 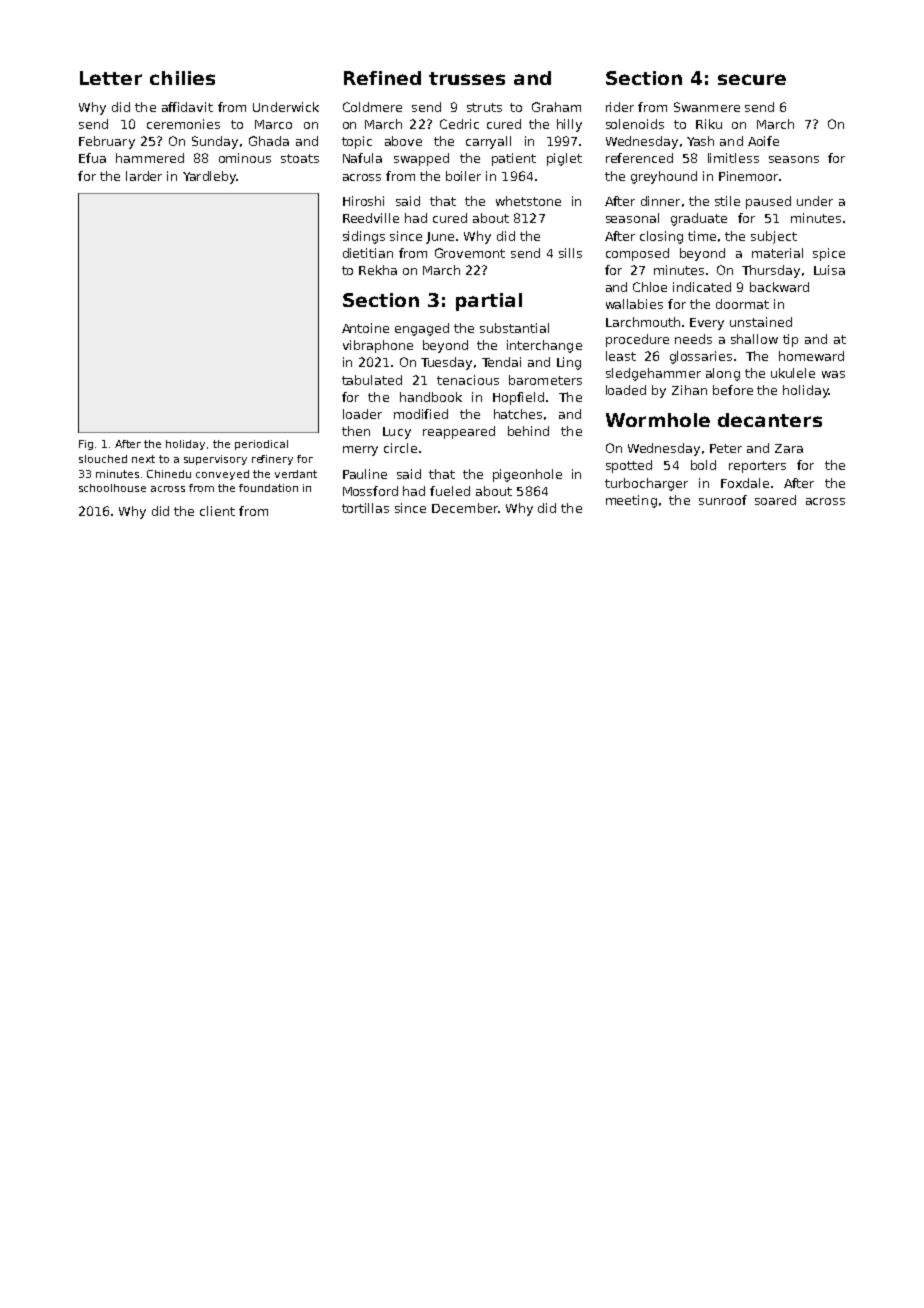 What do you see at coordinates (763, 141) in the document?
I see `Aoife` at bounding box center [763, 141].
